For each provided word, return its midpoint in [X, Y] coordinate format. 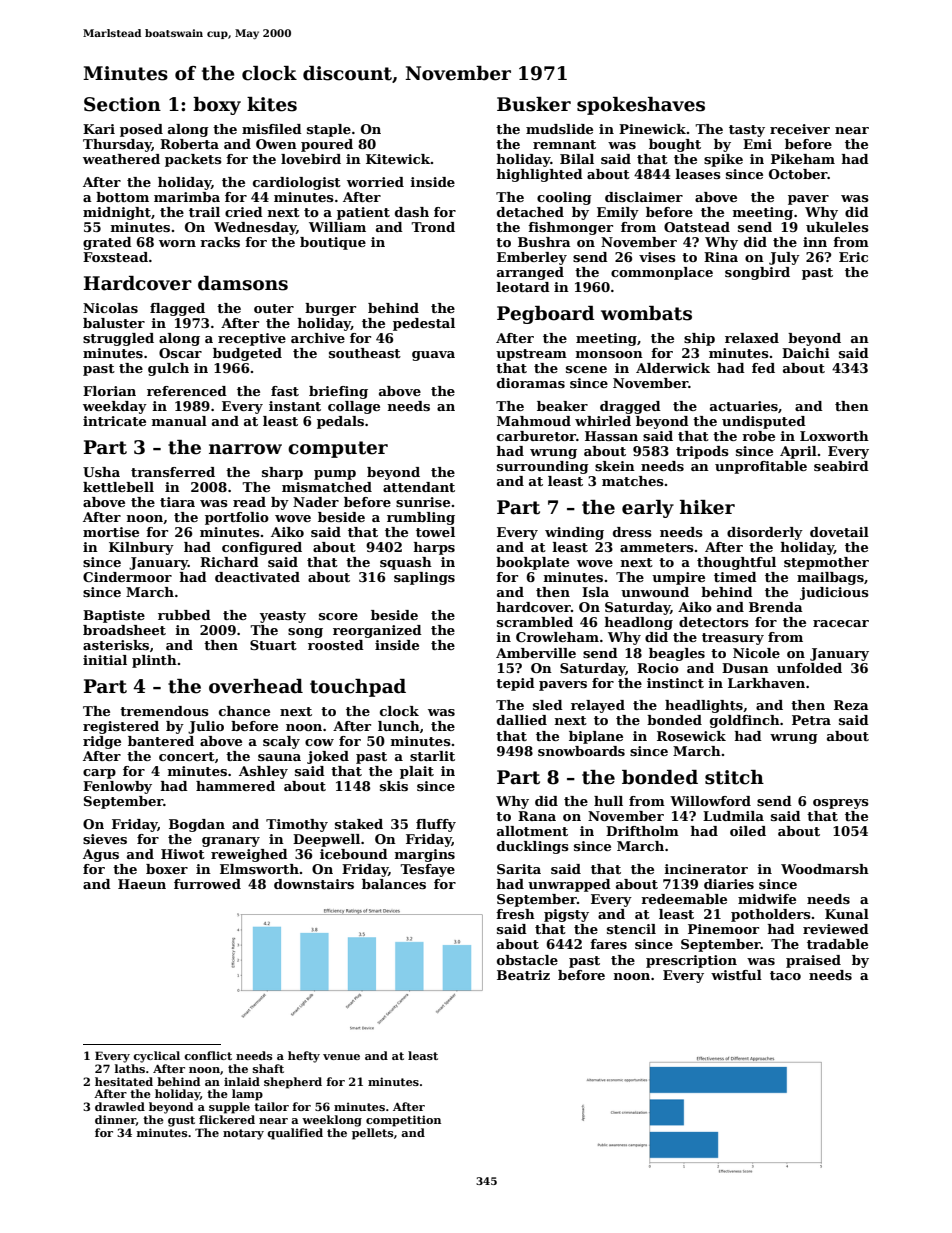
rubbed [184, 615]
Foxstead [115, 257]
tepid [515, 684]
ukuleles [837, 227]
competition [403, 1121]
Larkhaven [766, 683]
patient [363, 213]
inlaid [242, 1081]
